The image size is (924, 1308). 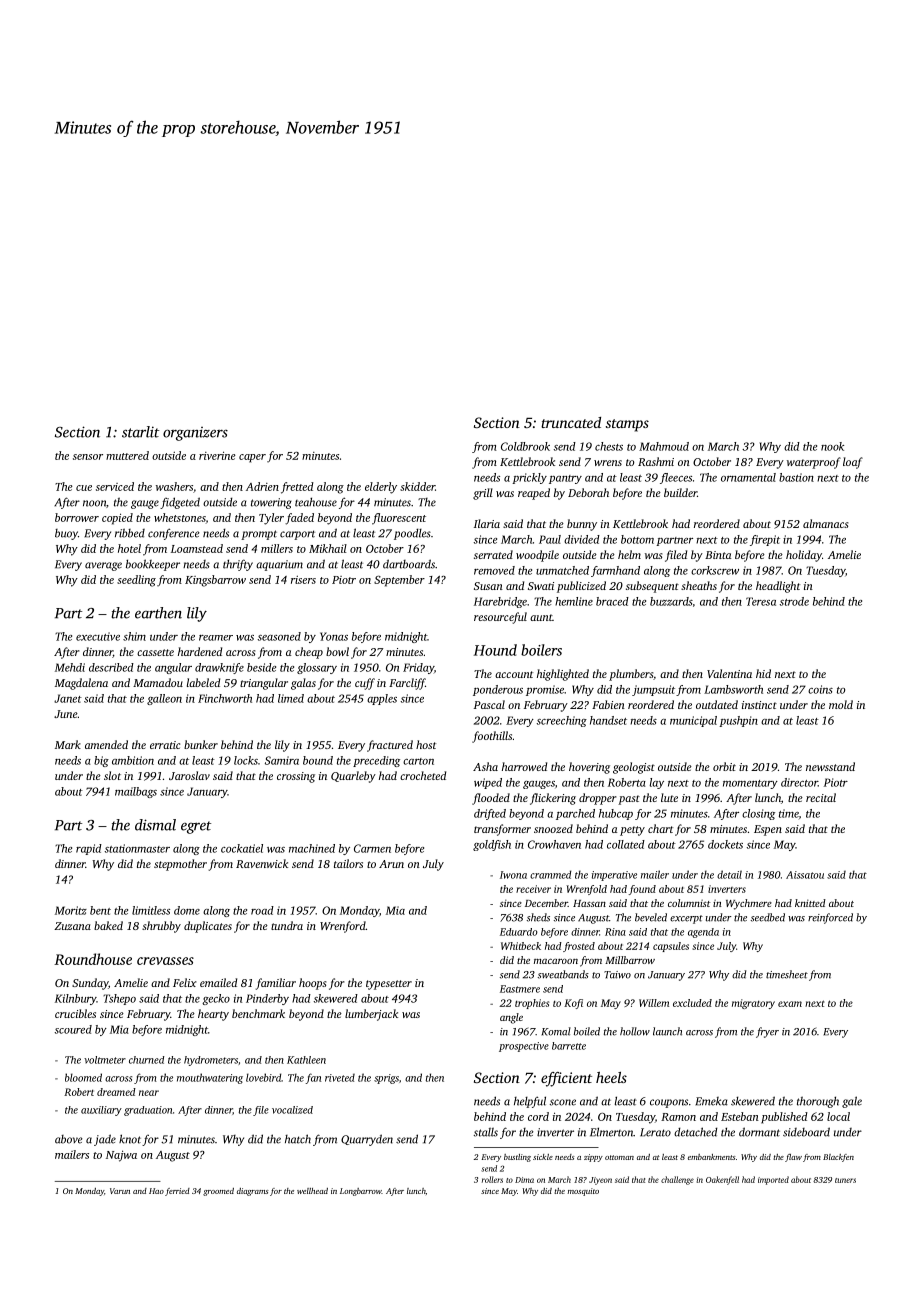 What do you see at coordinates (121, 1156) in the document?
I see `Najwa` at bounding box center [121, 1156].
